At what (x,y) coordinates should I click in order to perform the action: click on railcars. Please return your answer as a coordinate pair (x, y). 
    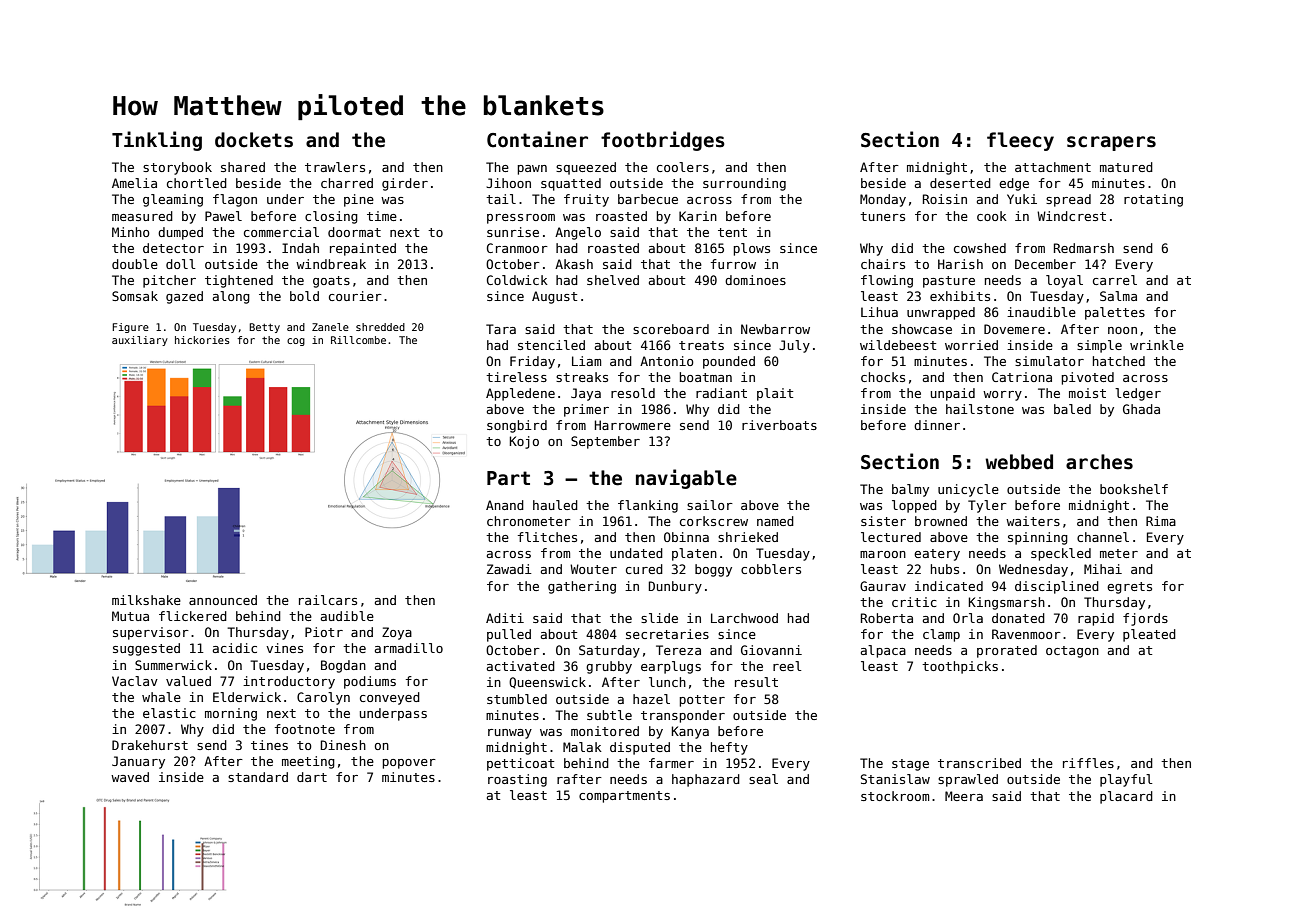
    Looking at the image, I should click on (328, 600).
